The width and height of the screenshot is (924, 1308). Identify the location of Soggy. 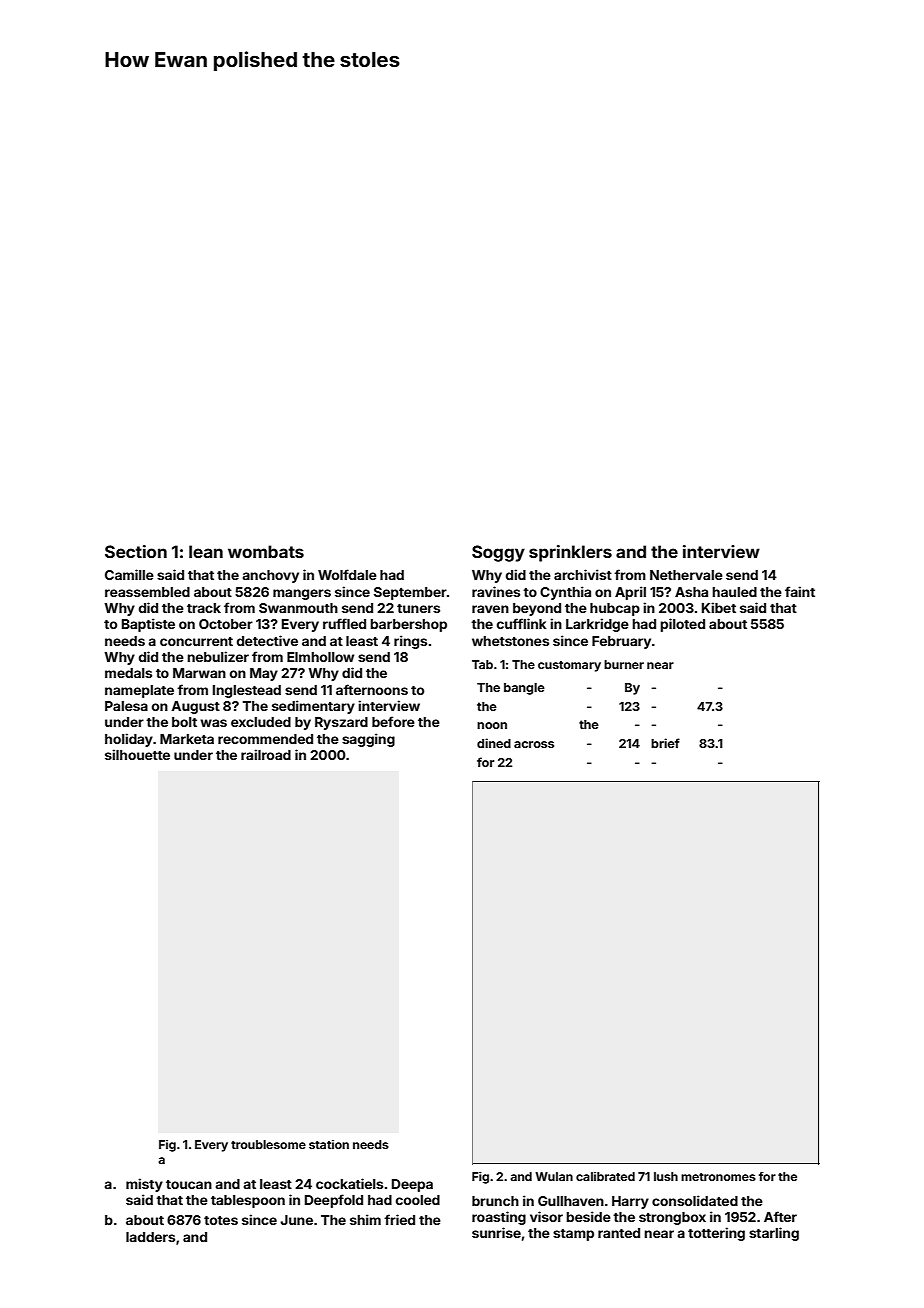
(498, 553).
